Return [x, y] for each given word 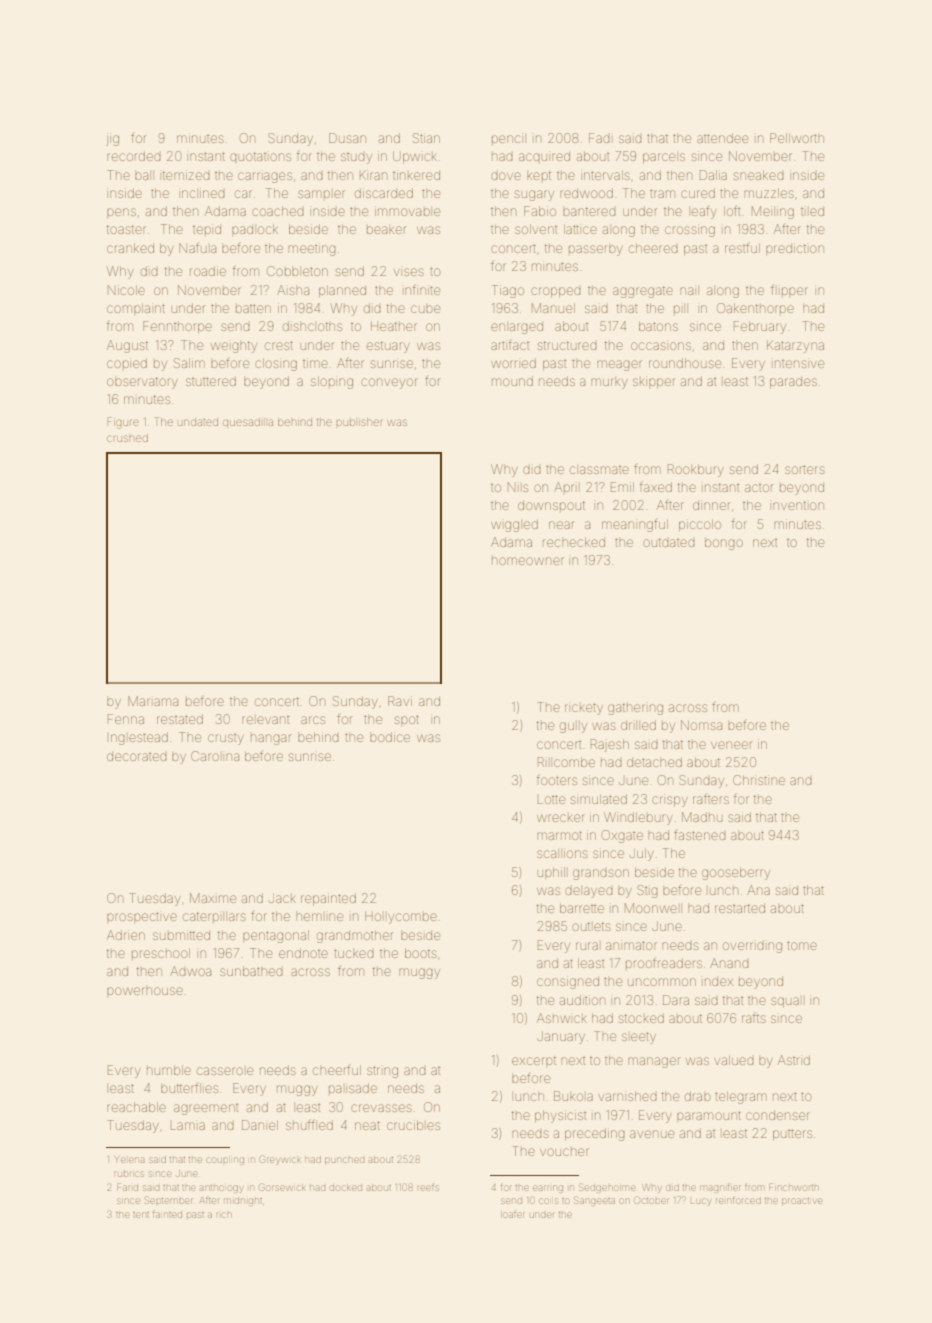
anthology [221, 1189]
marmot [559, 835]
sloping [332, 382]
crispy [670, 801]
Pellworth [797, 138]
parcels [664, 158]
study [356, 158]
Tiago [508, 291]
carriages [265, 177]
